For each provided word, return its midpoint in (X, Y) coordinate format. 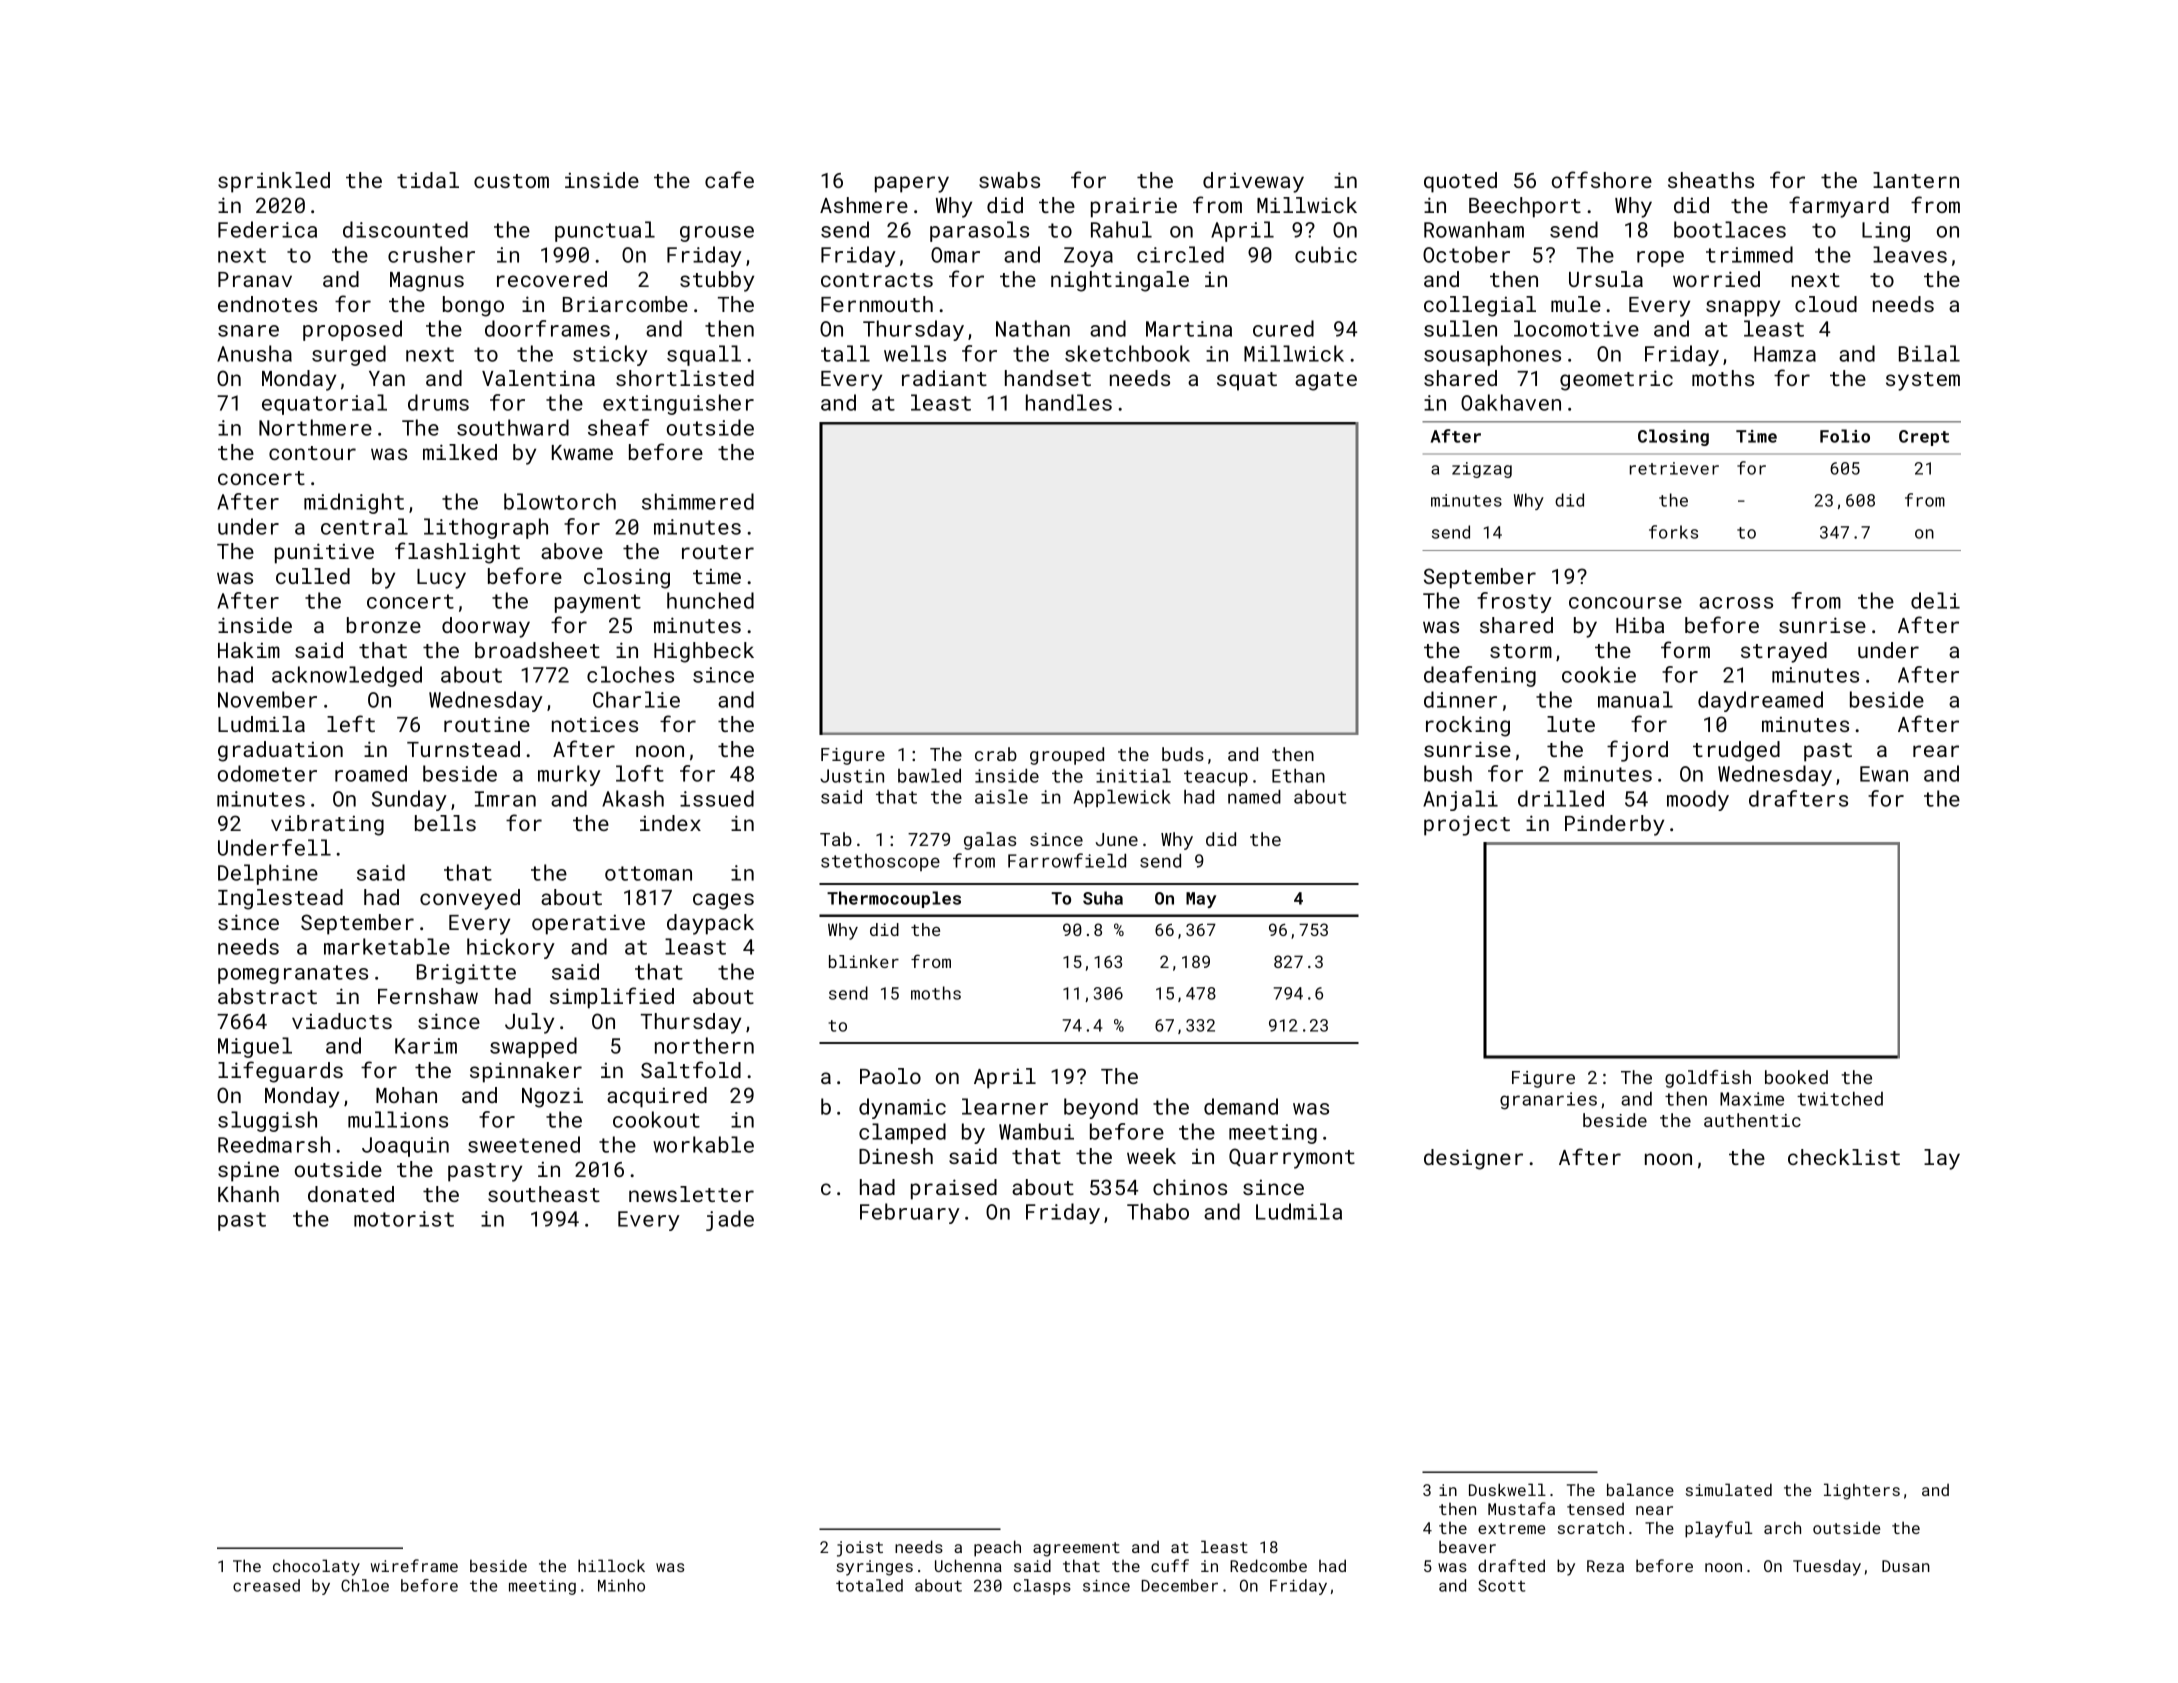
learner (1005, 1106)
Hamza (1785, 354)
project (1467, 825)
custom (511, 181)
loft (640, 773)
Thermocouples (894, 899)
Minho (621, 1585)
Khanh (248, 1194)
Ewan (1884, 774)
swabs (1009, 180)
